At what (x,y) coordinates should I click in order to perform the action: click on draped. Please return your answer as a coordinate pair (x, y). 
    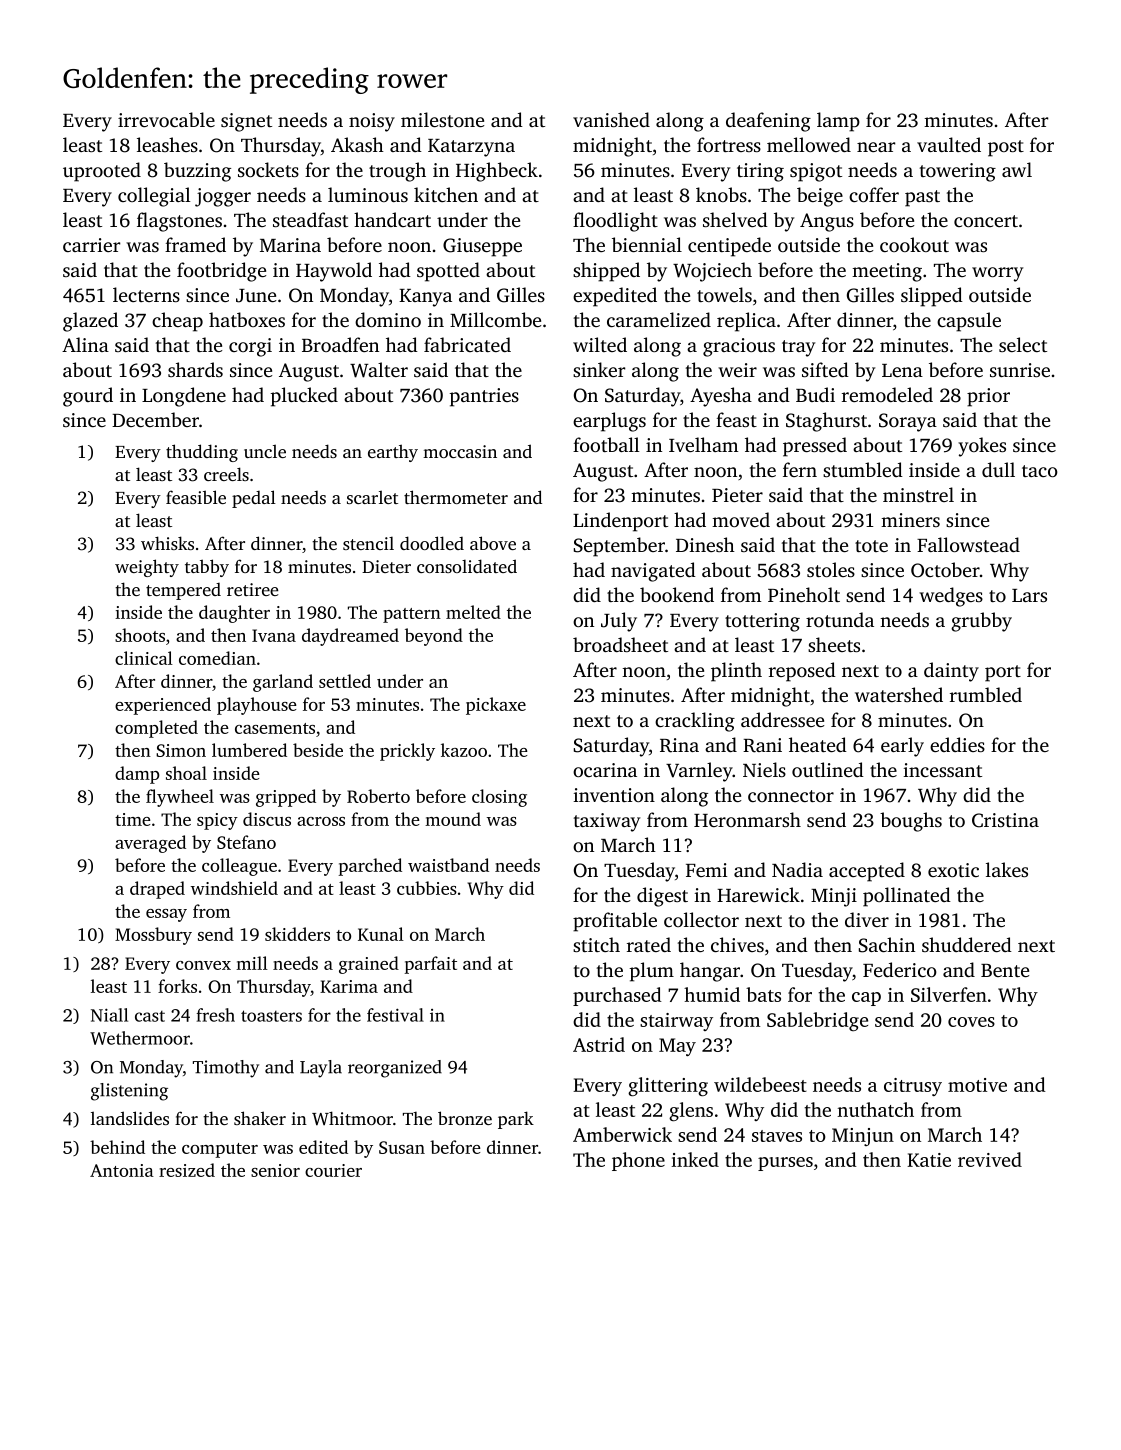
    Looking at the image, I should click on (157, 890).
